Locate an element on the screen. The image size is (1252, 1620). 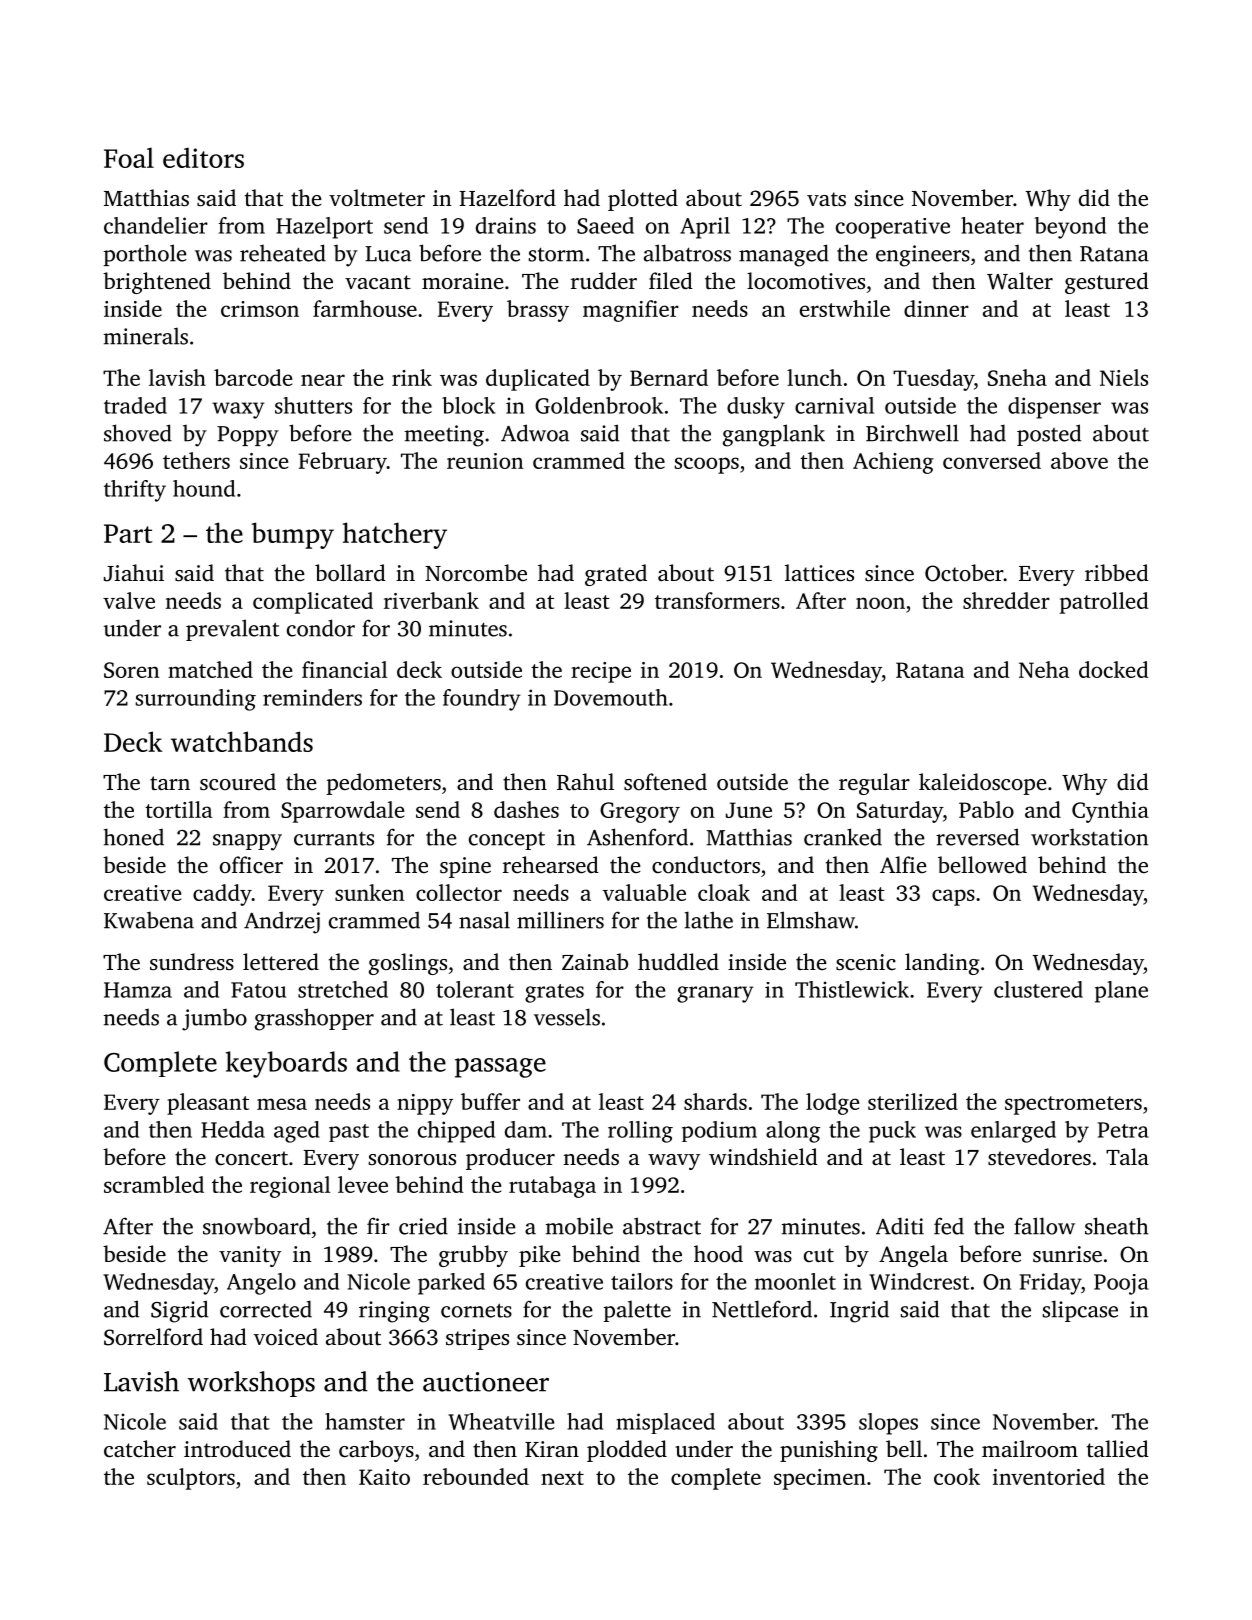
shards is located at coordinates (715, 1101).
